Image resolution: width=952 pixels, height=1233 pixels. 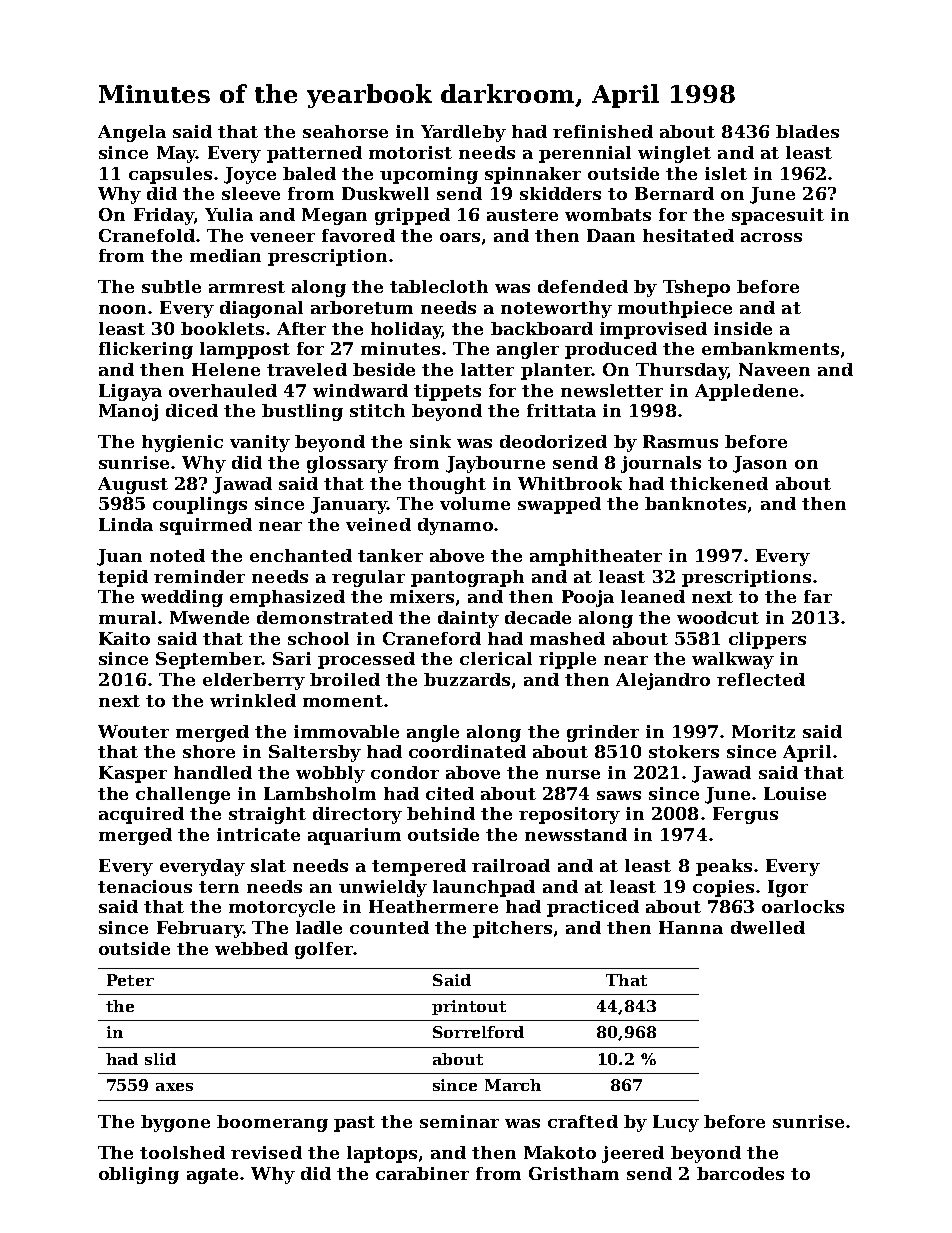 What do you see at coordinates (538, 617) in the image?
I see `decade` at bounding box center [538, 617].
